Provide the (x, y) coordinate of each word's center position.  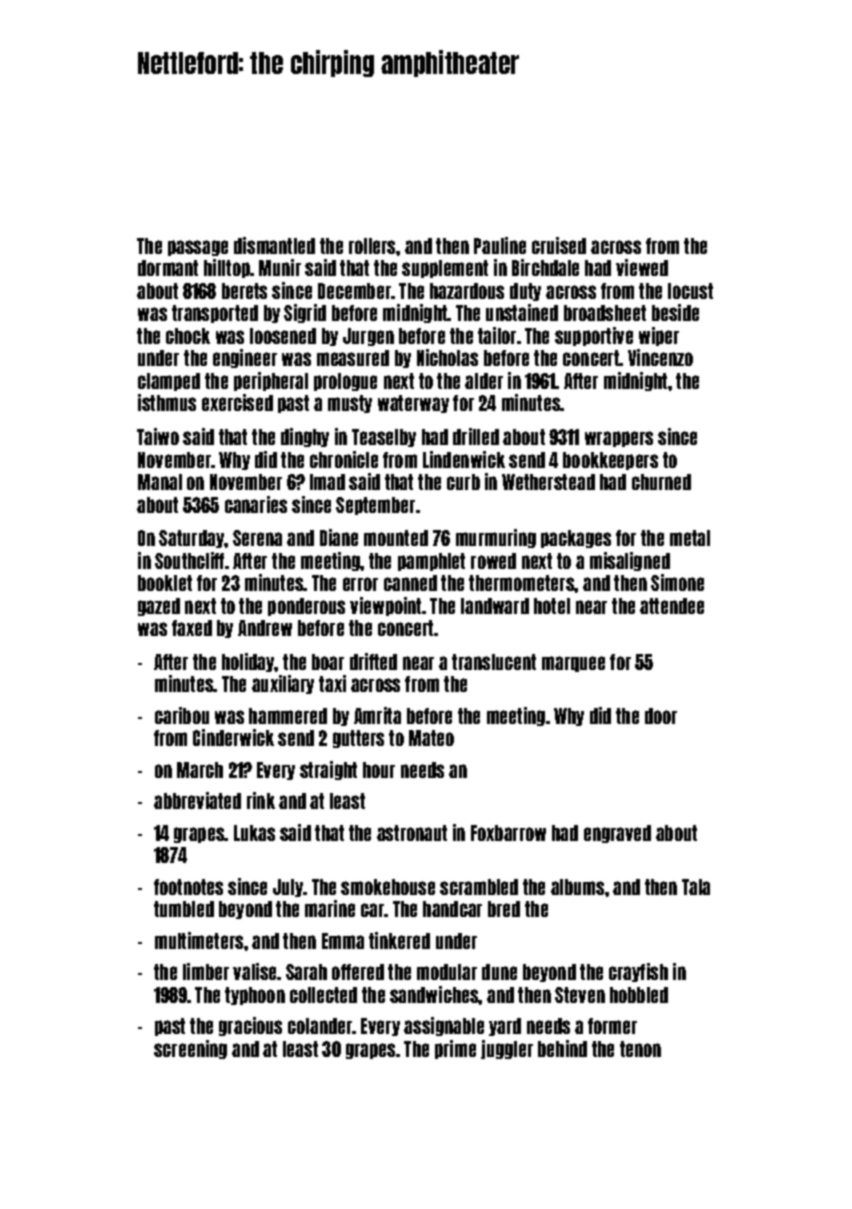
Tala (696, 887)
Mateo (431, 738)
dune (499, 972)
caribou (182, 715)
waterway (413, 404)
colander (320, 1026)
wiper (659, 336)
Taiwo (158, 436)
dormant (168, 268)
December (355, 291)
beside (675, 312)
